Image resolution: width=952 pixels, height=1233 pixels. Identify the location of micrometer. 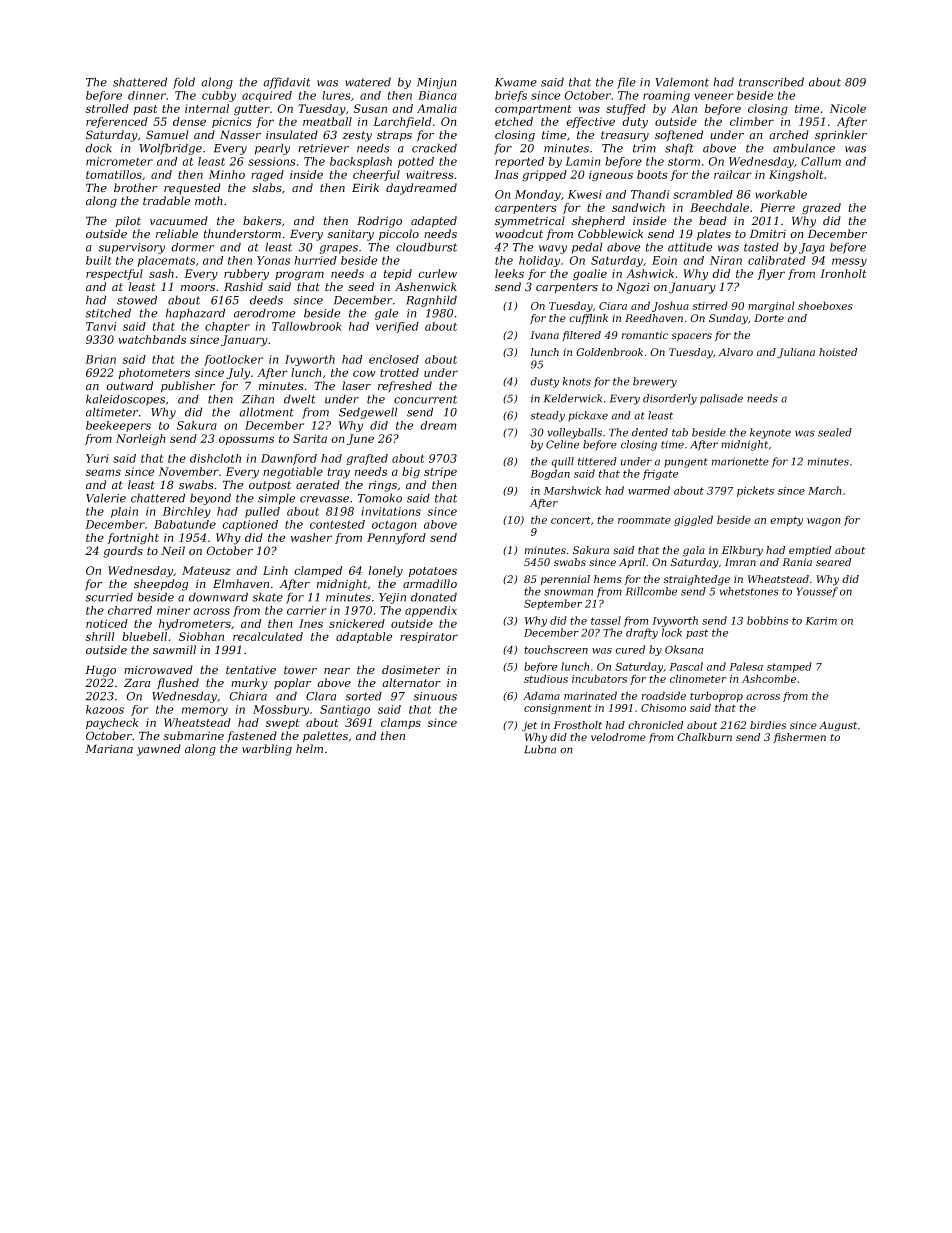
(119, 161).
